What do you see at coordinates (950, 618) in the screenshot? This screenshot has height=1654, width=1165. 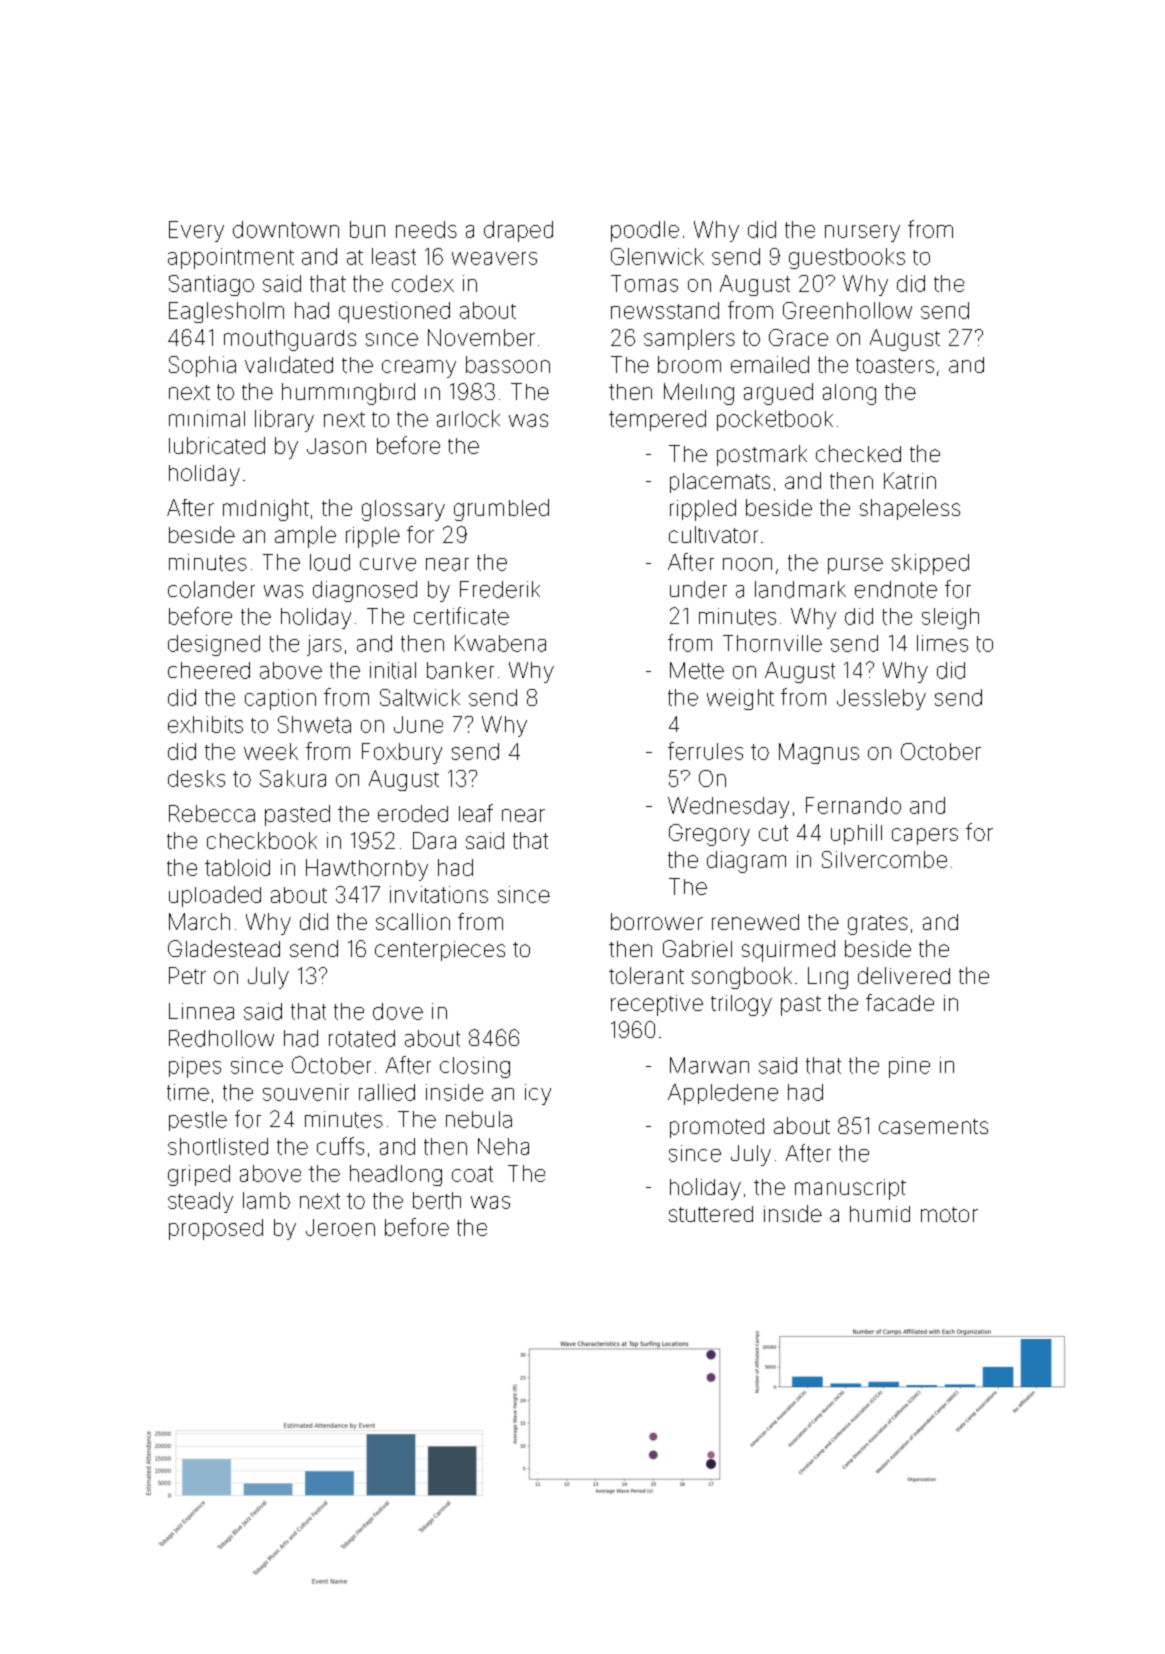 I see `sleigh` at bounding box center [950, 618].
